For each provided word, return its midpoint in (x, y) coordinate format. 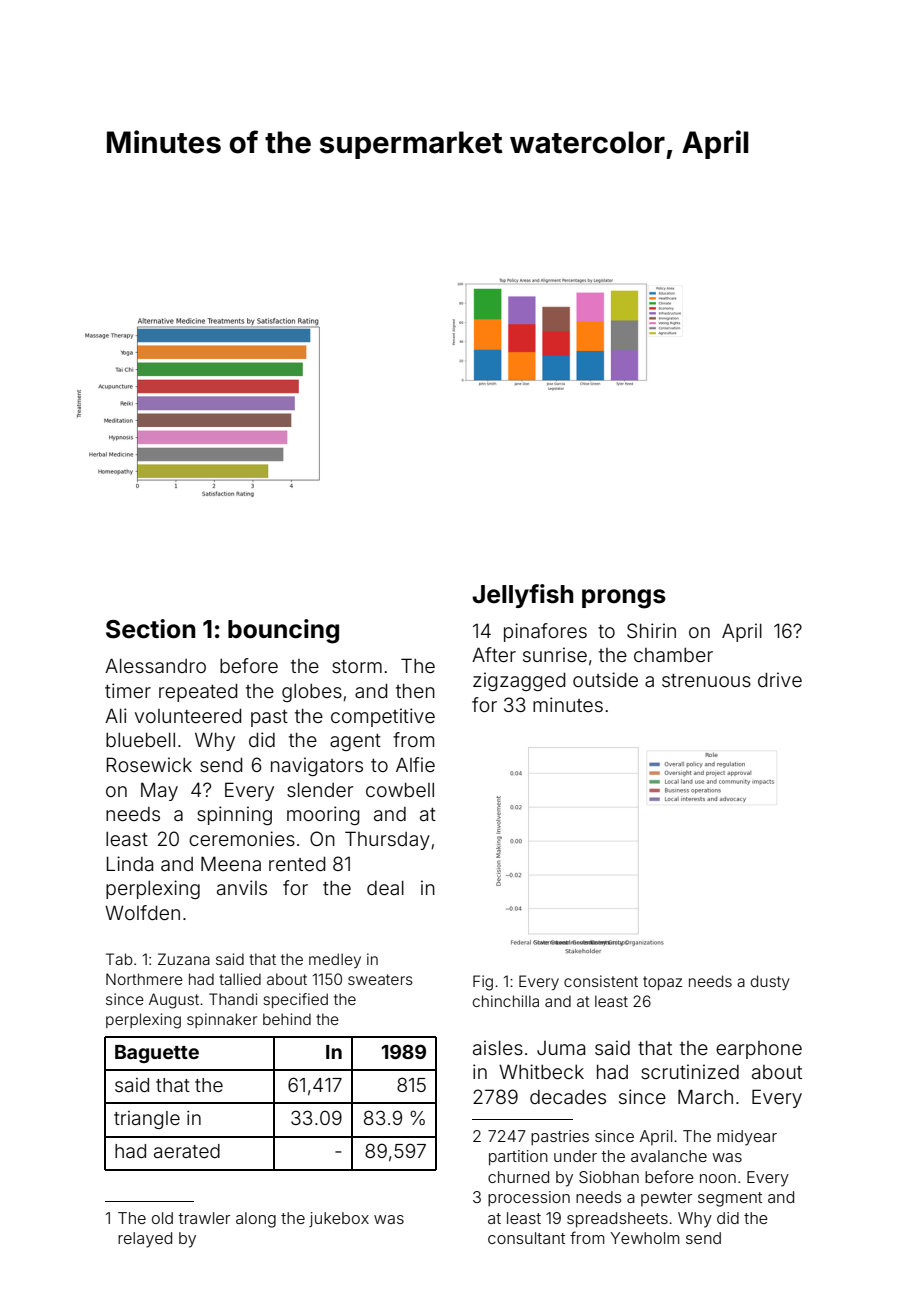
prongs (624, 599)
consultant (526, 1238)
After (494, 654)
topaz (662, 983)
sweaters (380, 979)
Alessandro (155, 665)
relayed (145, 1240)
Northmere (144, 979)
